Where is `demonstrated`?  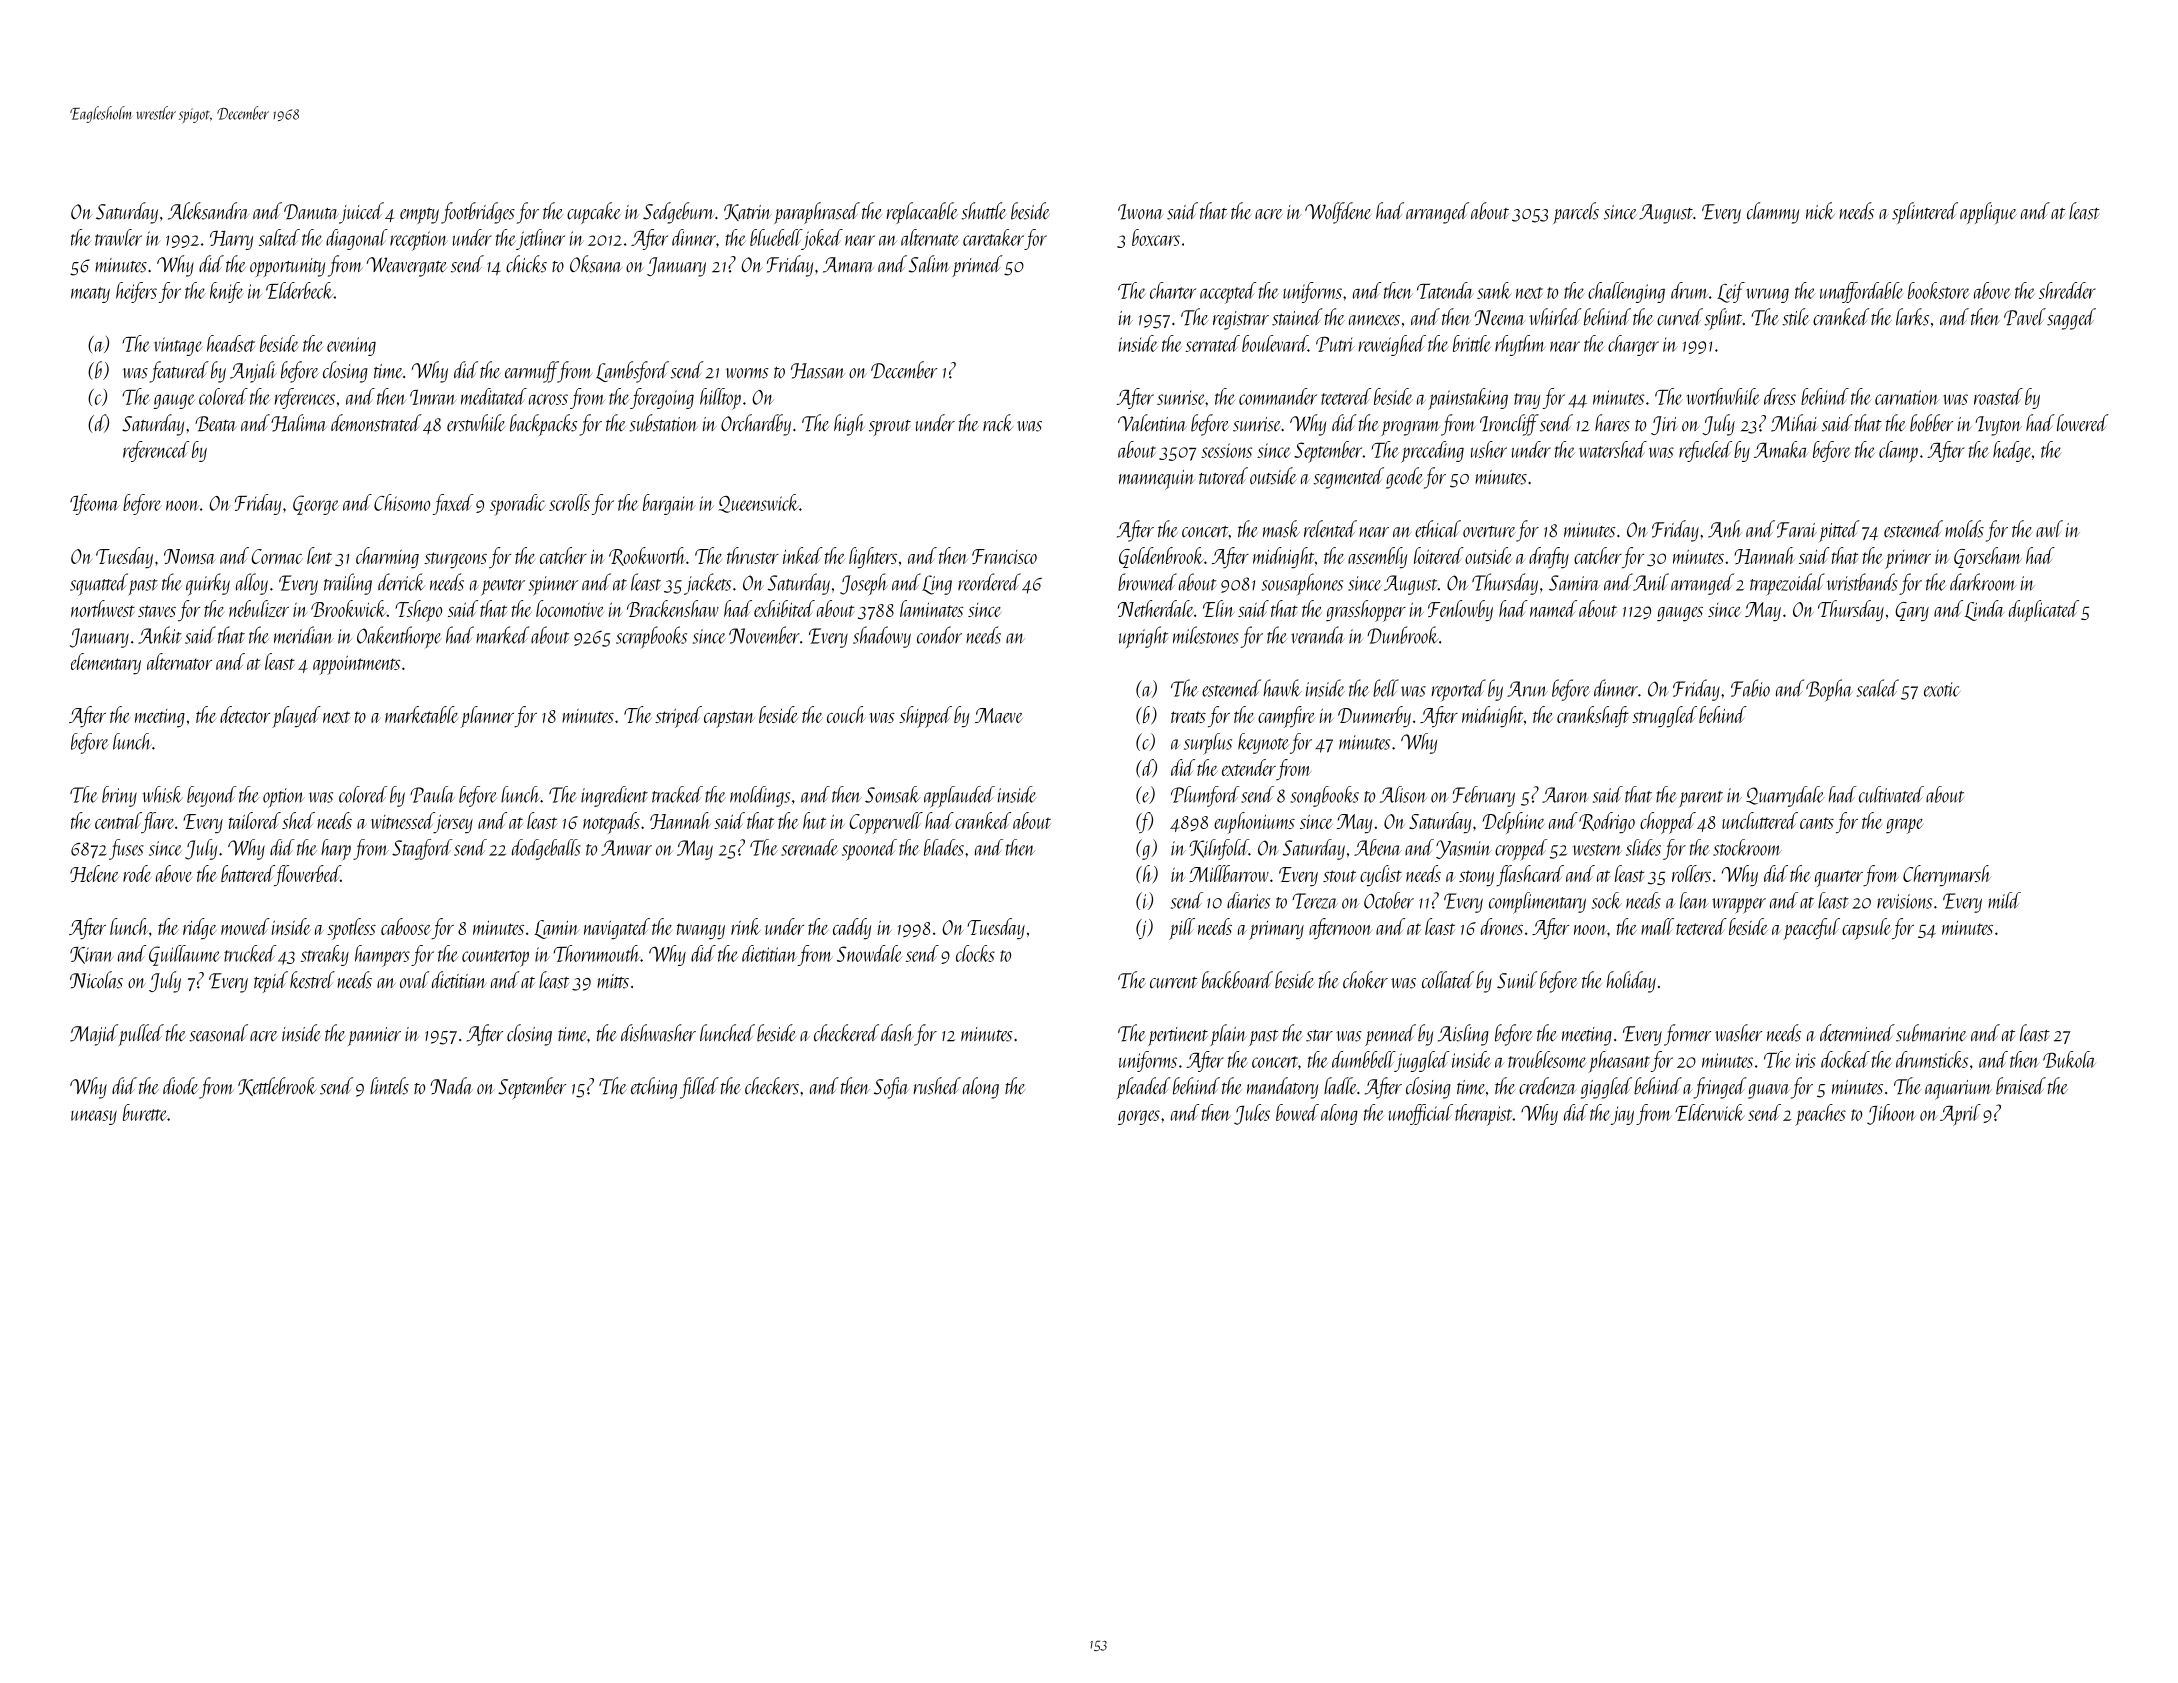
demonstrated is located at coordinates (376, 423).
